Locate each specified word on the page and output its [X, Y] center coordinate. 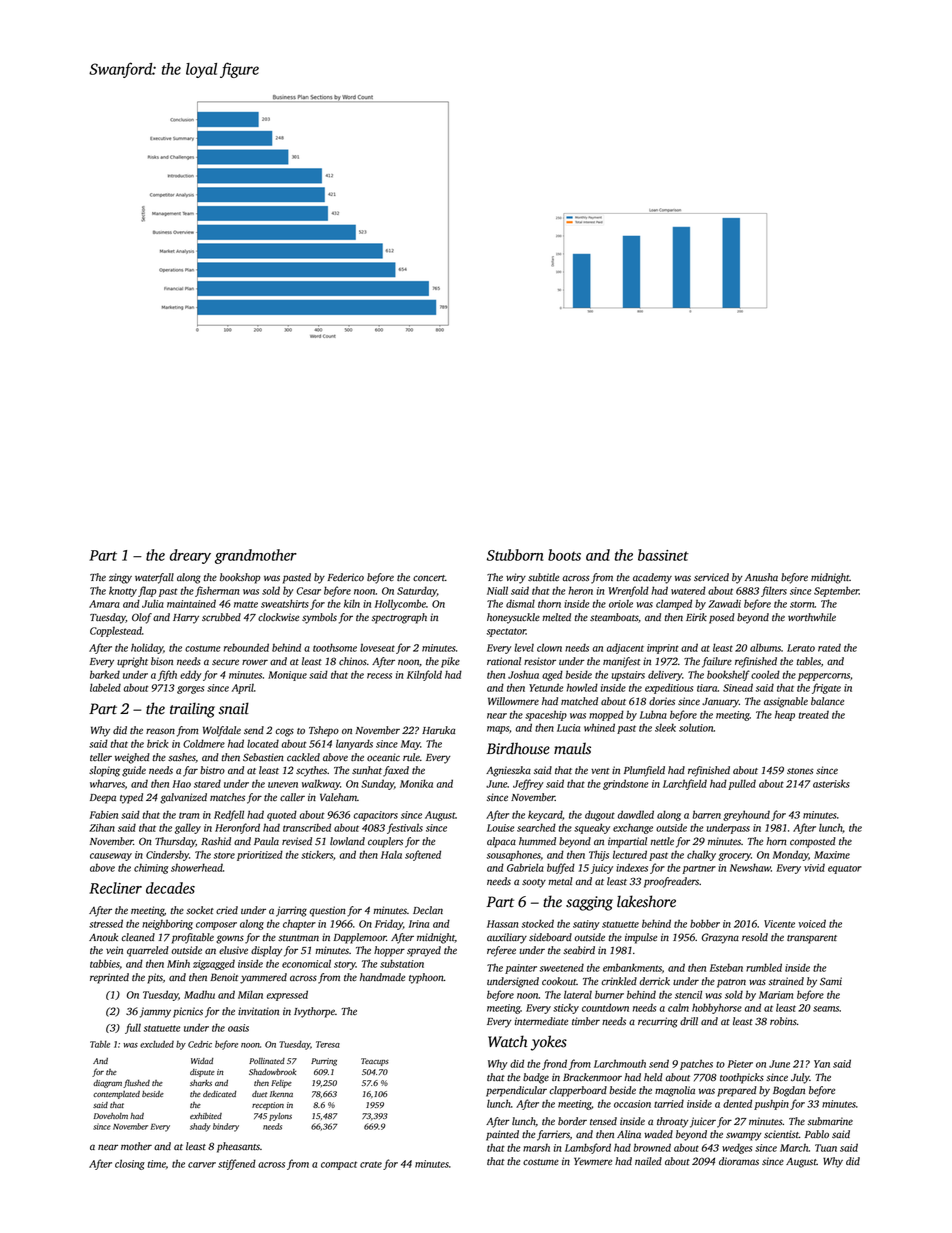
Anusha [761, 577]
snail [234, 708]
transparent [812, 939]
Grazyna [720, 938]
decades [170, 888]
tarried [669, 1103]
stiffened [237, 1164]
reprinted [109, 978]
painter [521, 969]
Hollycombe [400, 604]
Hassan [503, 924]
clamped [674, 604]
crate [371, 1164]
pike [450, 662]
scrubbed [221, 617]
